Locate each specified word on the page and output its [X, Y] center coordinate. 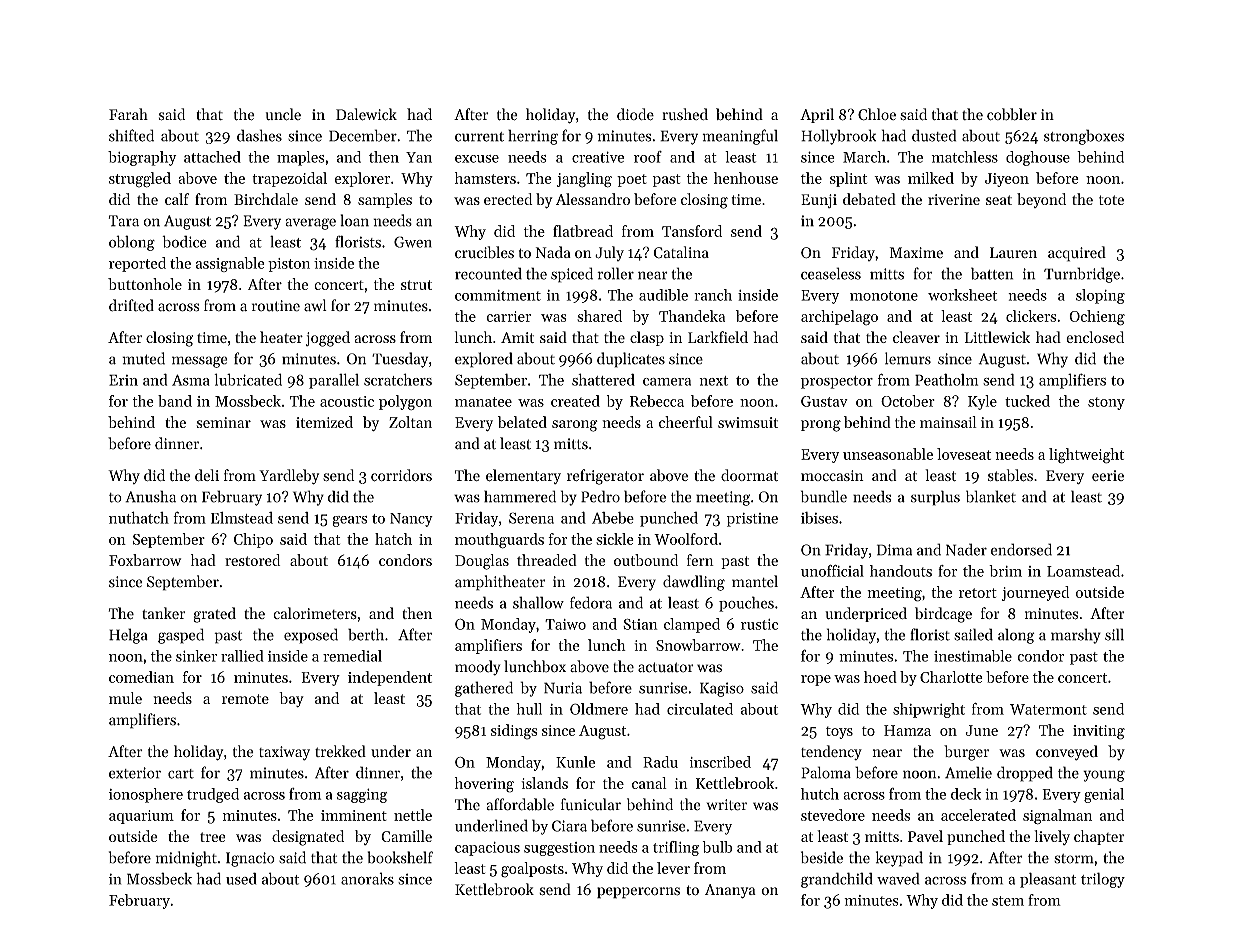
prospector [837, 382]
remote [245, 699]
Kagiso [722, 689]
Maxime [916, 252]
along [1016, 636]
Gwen [413, 242]
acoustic [347, 401]
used [241, 878]
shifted [131, 135]
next [713, 381]
